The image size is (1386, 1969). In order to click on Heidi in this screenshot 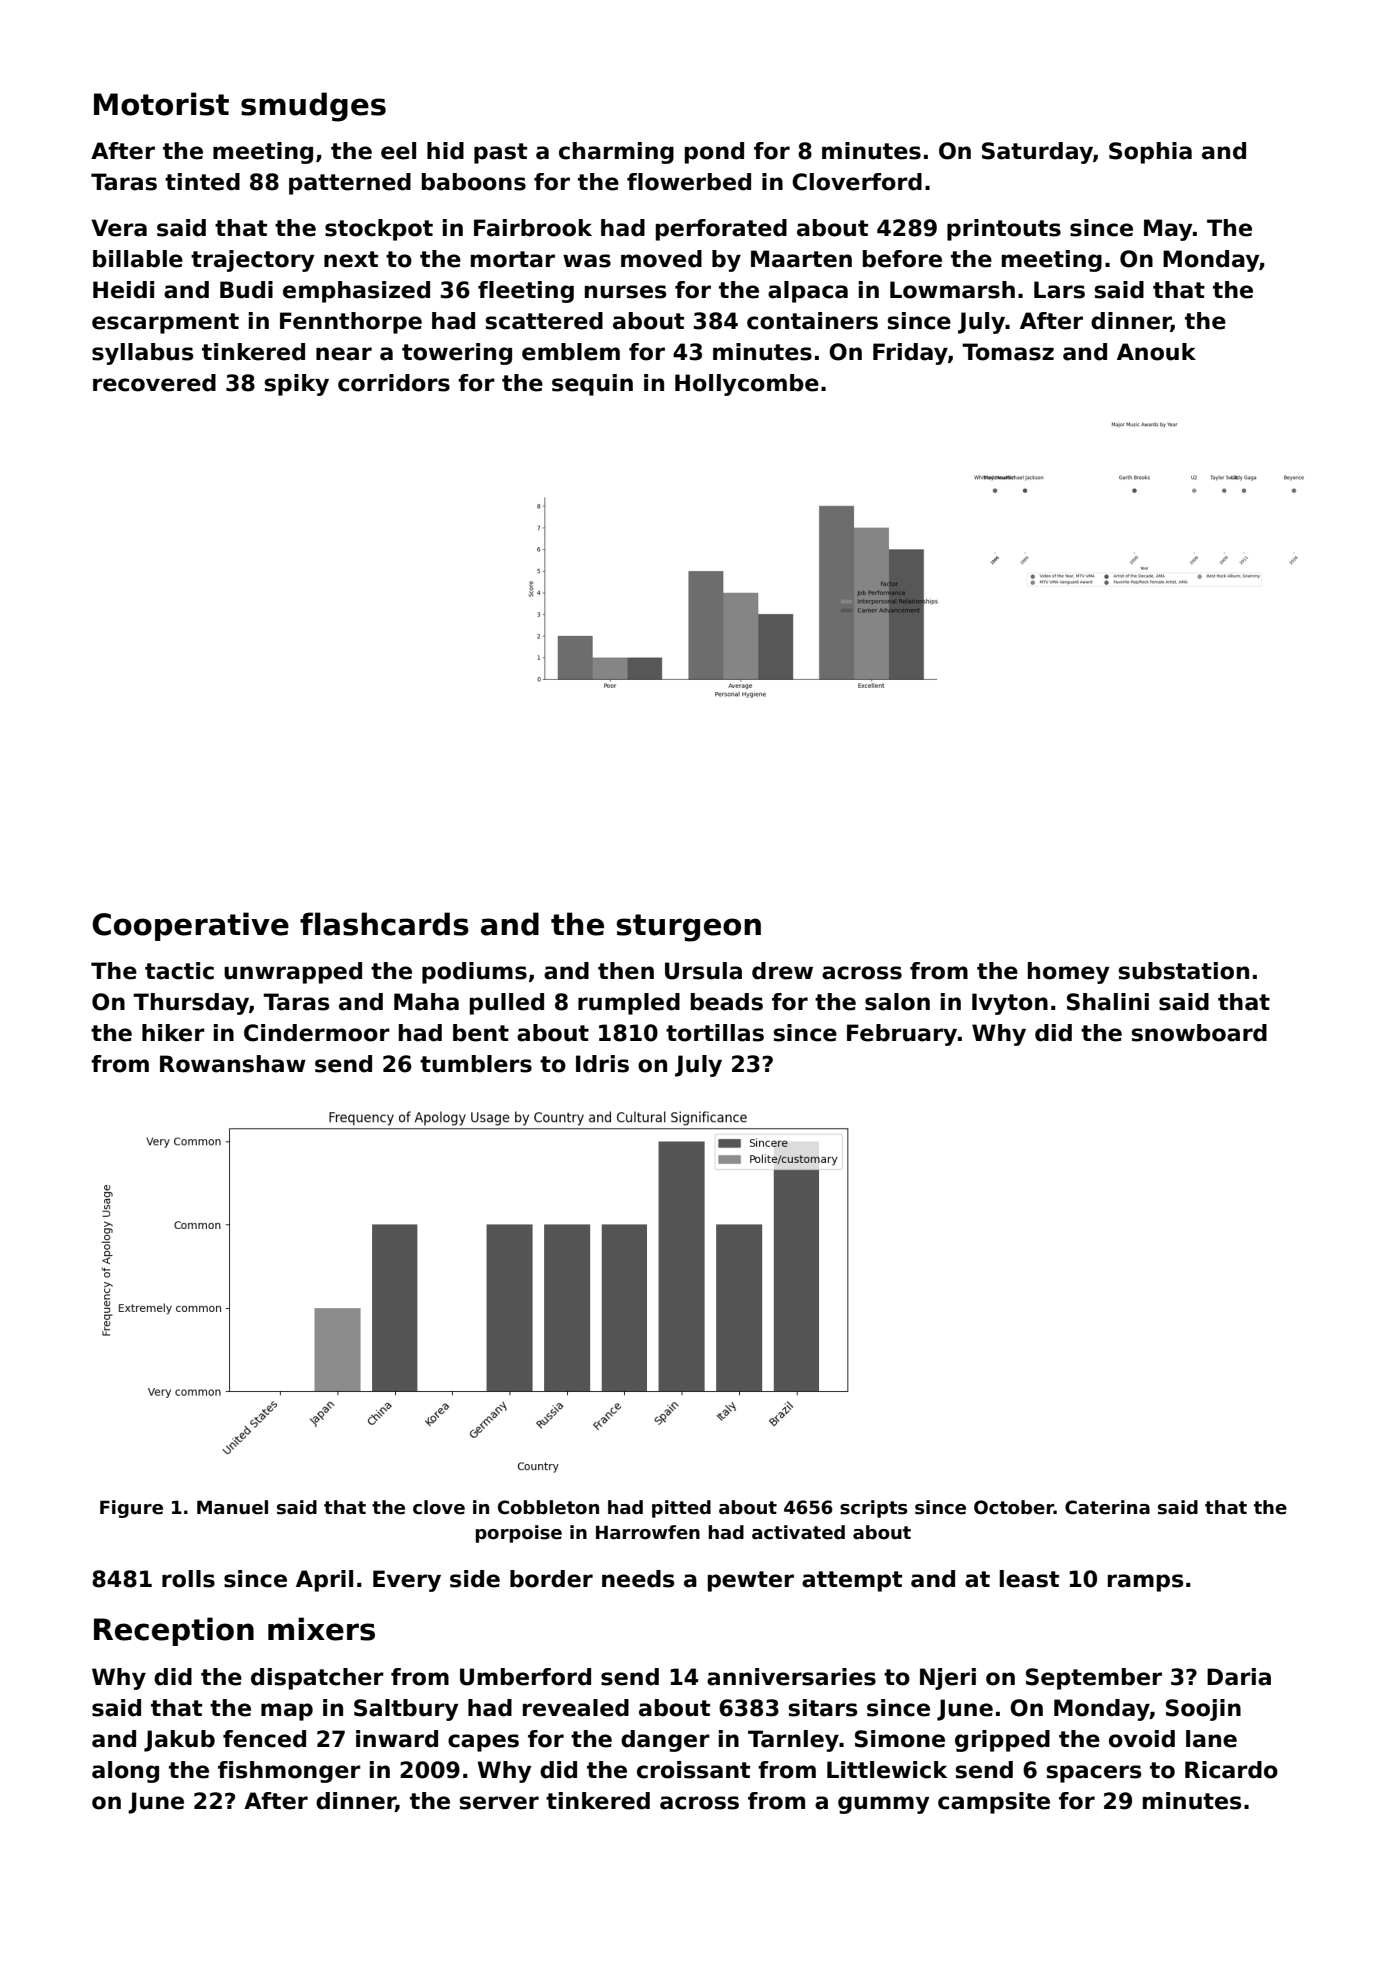, I will do `click(123, 290)`.
